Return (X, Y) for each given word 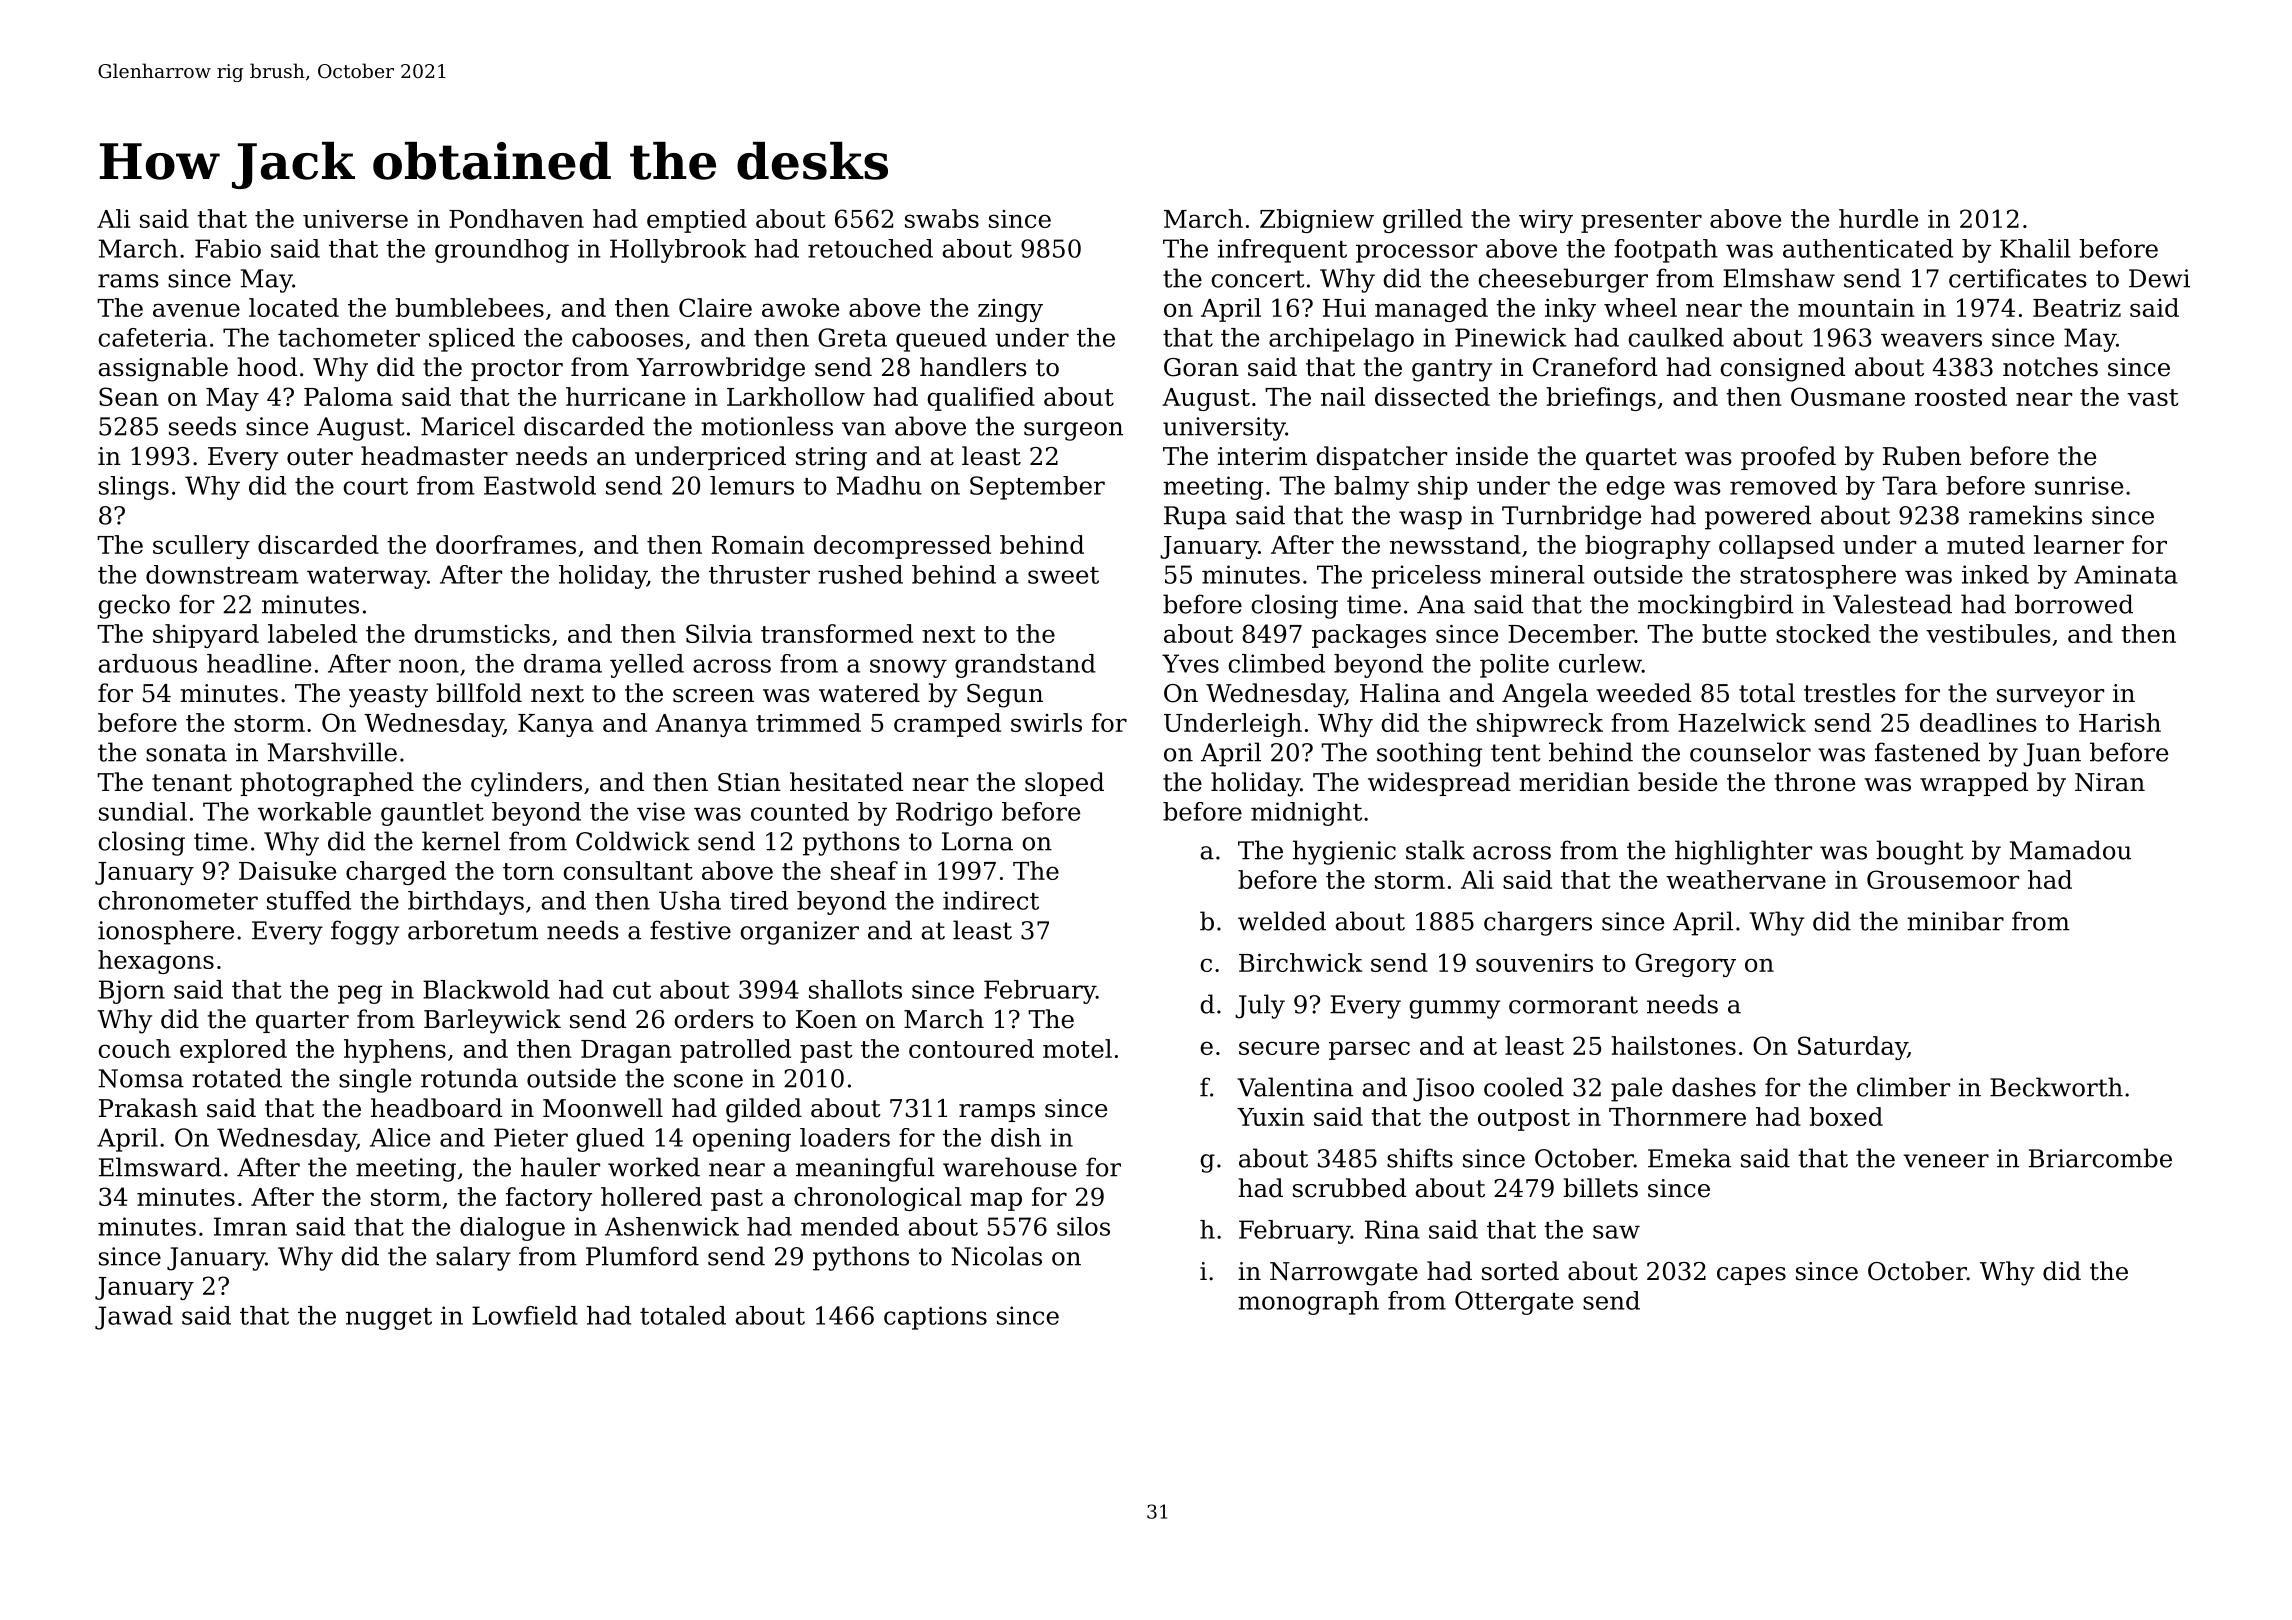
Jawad (134, 1318)
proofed (1788, 458)
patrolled (735, 1051)
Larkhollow (796, 396)
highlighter (1743, 852)
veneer (1946, 1161)
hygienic (1344, 852)
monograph (1308, 1303)
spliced (472, 340)
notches (2050, 367)
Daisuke (287, 870)
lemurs (752, 485)
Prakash (148, 1108)
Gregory (1685, 965)
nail (1343, 396)
